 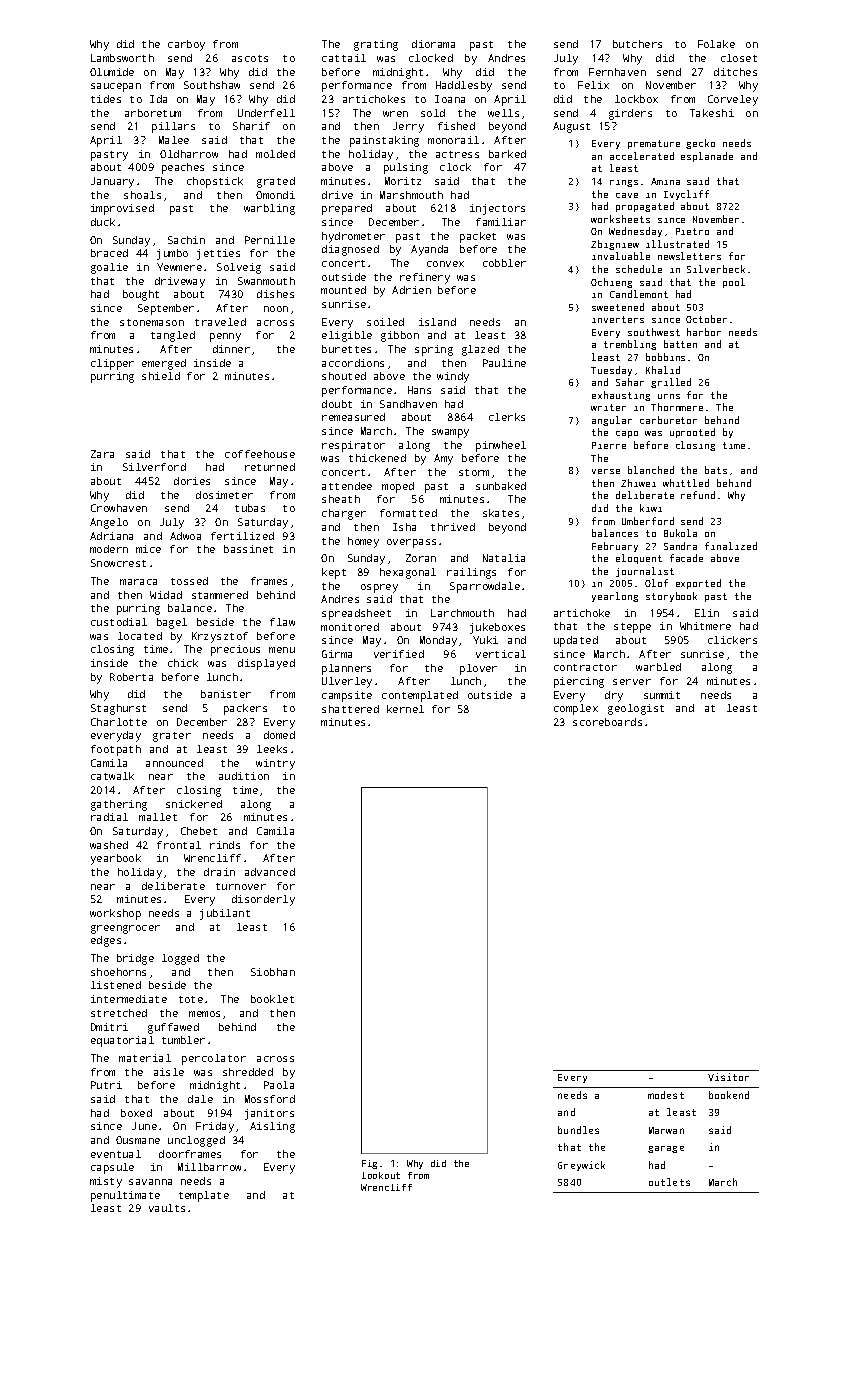 I want to click on attendee, so click(x=347, y=486).
